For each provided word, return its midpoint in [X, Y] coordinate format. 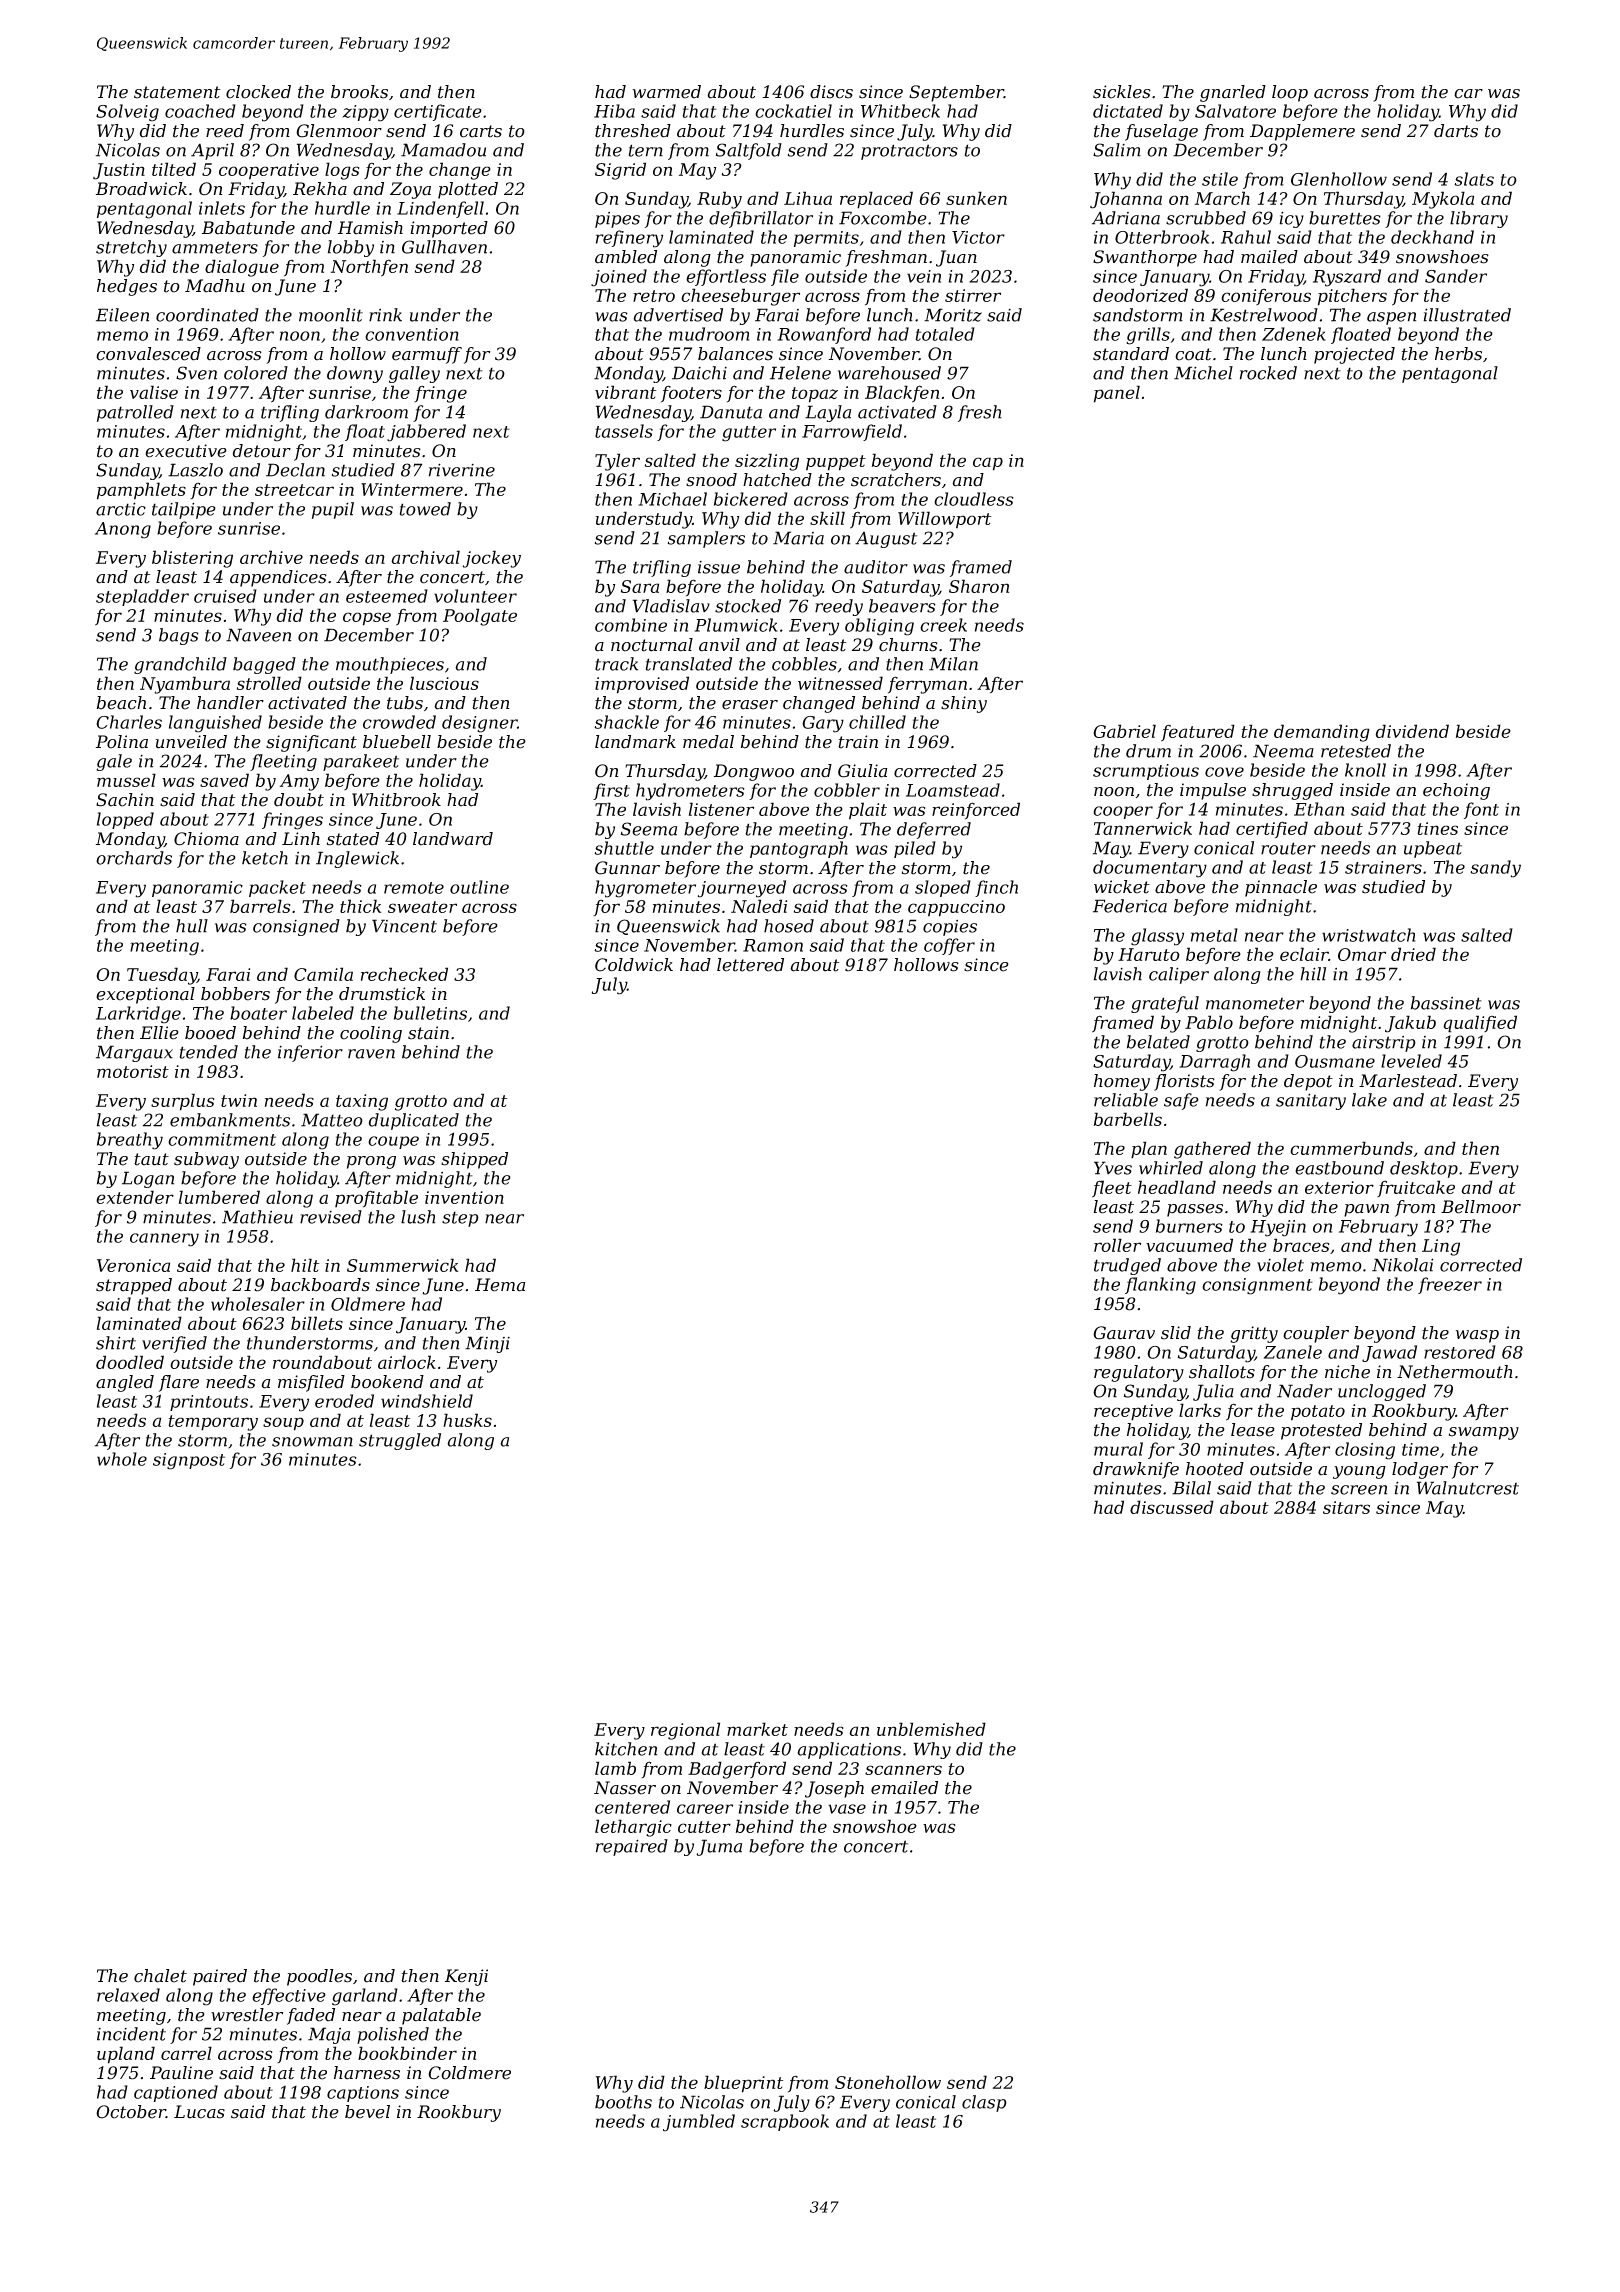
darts [1456, 131]
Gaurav [1124, 1333]
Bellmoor [1481, 1207]
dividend [1412, 731]
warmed [667, 92]
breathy [130, 1141]
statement [177, 92]
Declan [295, 470]
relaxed [128, 1995]
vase [847, 1809]
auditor [876, 567]
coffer [949, 946]
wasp [1477, 1336]
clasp [984, 2103]
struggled [400, 1441]
